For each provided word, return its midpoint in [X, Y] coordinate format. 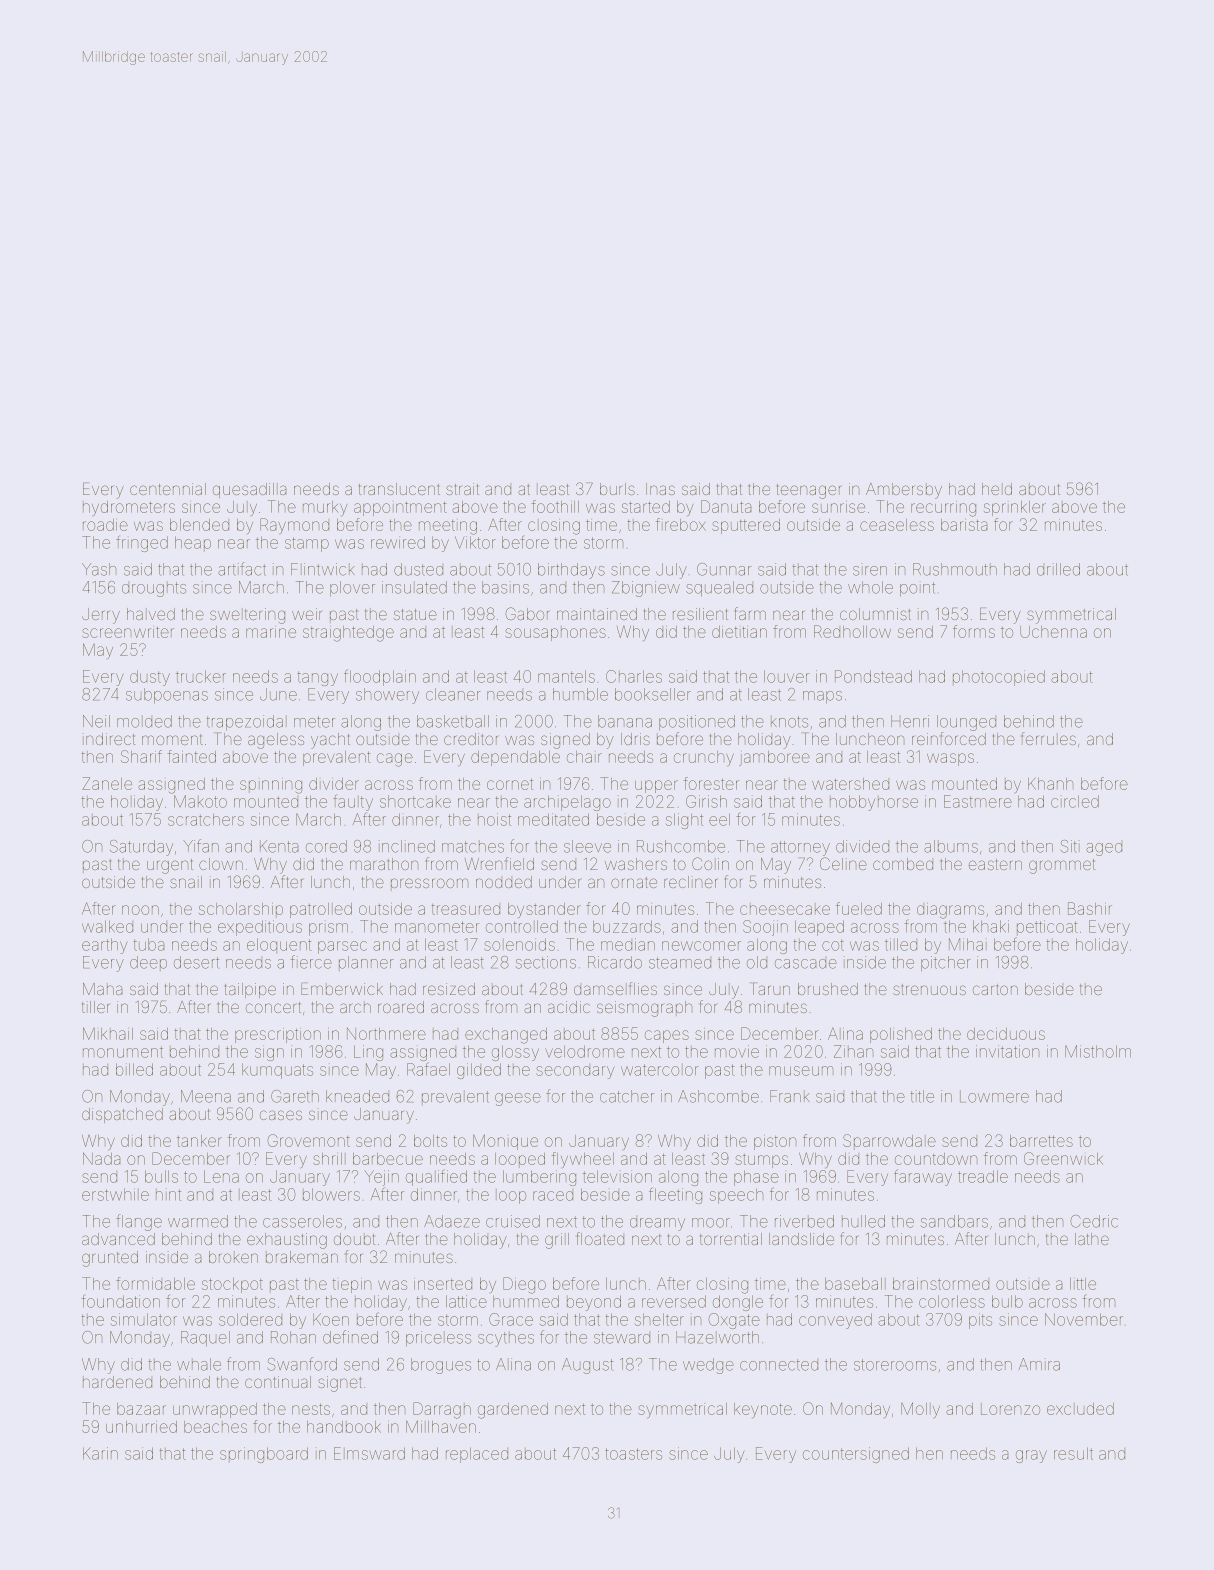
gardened [513, 1411]
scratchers [206, 819]
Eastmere [978, 801]
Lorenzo [1010, 1409]
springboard [264, 1455]
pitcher [946, 964]
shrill [329, 1159]
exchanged [506, 1036]
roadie [105, 525]
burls [617, 489]
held [997, 489]
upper [656, 786]
